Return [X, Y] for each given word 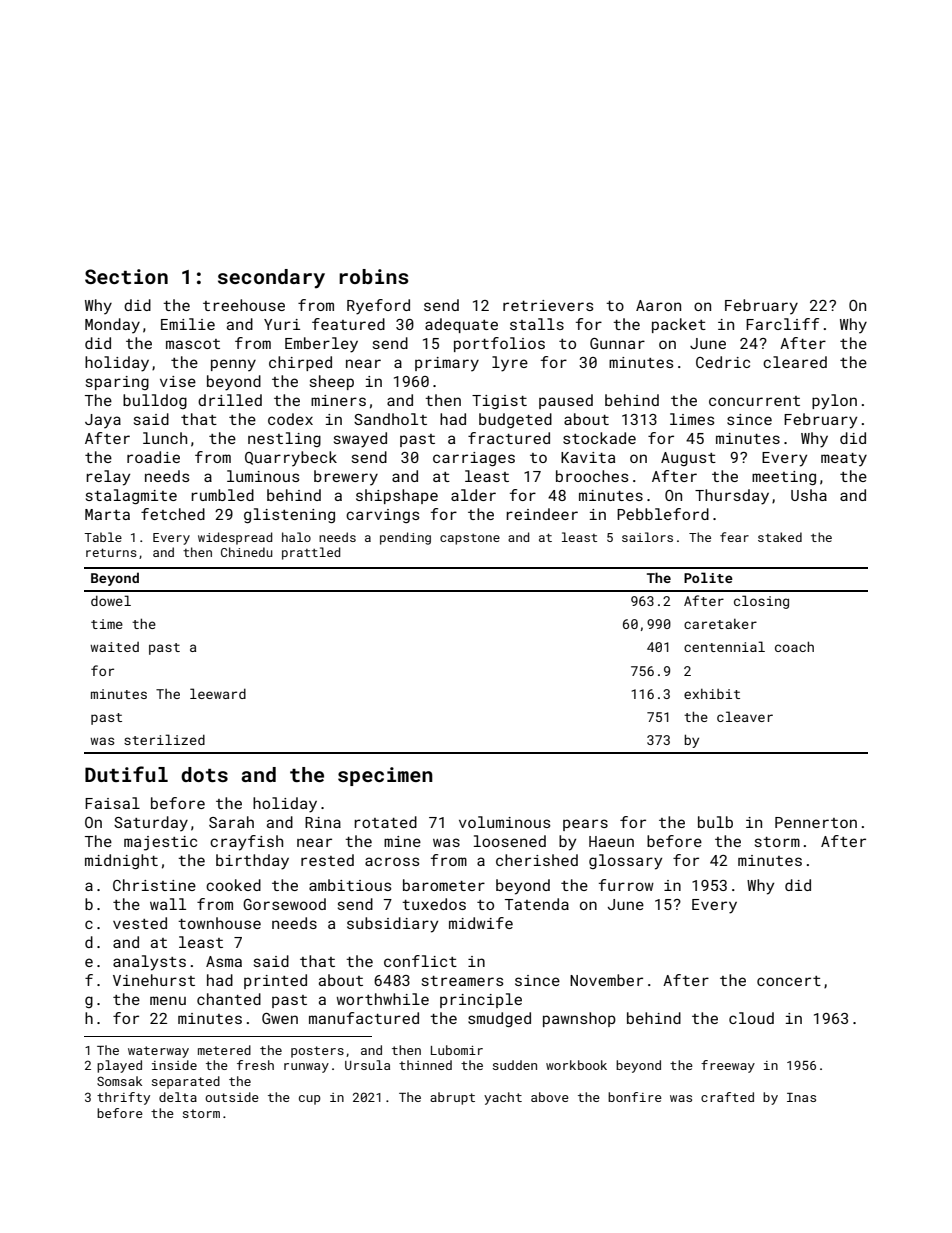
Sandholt [390, 419]
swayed [360, 440]
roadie [153, 457]
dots [204, 774]
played [119, 1066]
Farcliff [782, 324]
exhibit [712, 694]
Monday [112, 326]
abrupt [452, 1098]
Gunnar [617, 343]
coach [794, 646]
